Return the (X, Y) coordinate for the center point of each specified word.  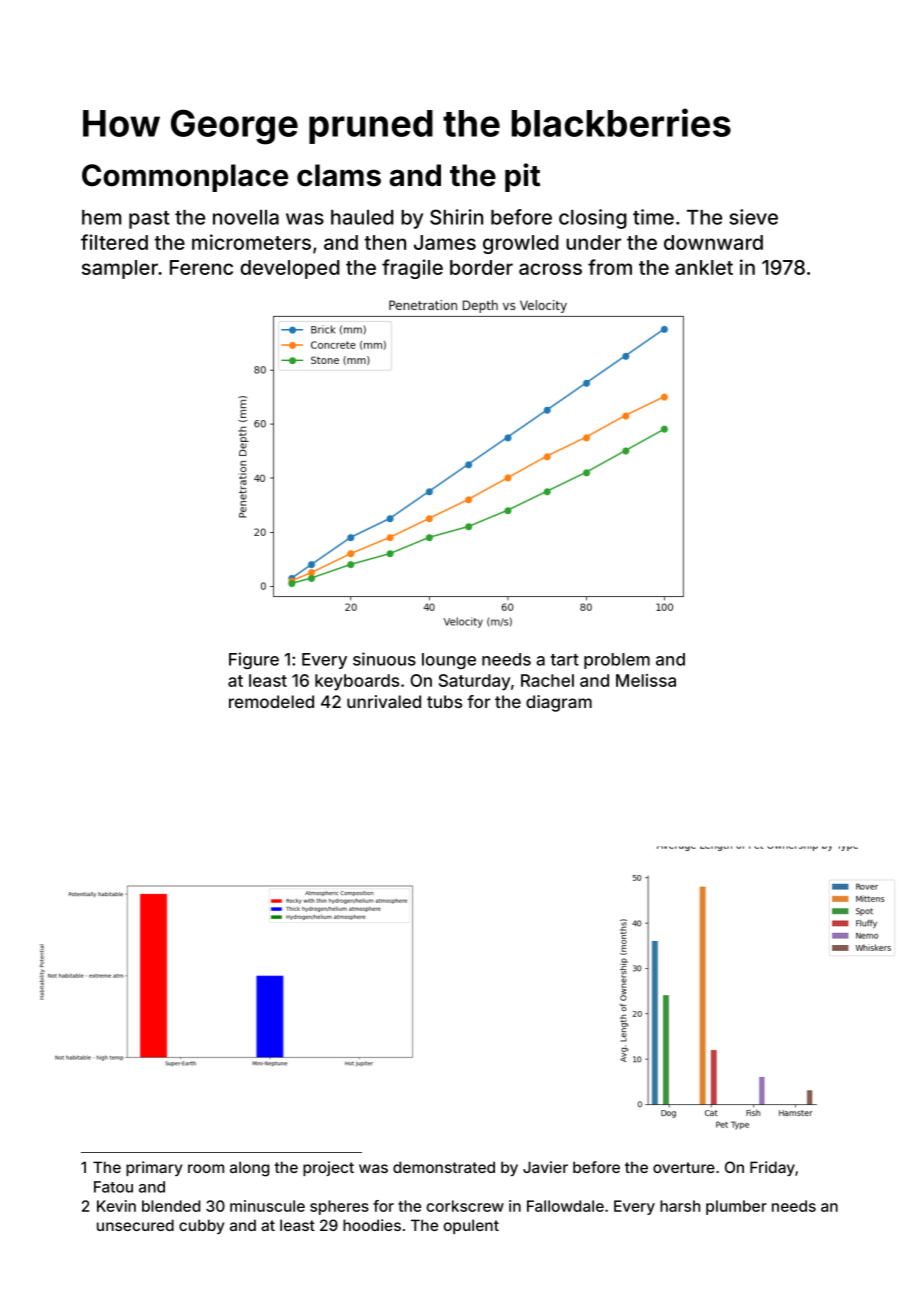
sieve (753, 217)
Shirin (456, 217)
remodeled (271, 701)
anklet (704, 267)
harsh (680, 1206)
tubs (444, 701)
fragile (412, 269)
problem (617, 661)
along (250, 1169)
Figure (254, 660)
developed (290, 269)
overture (684, 1167)
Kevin (116, 1206)
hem (101, 217)
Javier (545, 1167)
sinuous (384, 659)
